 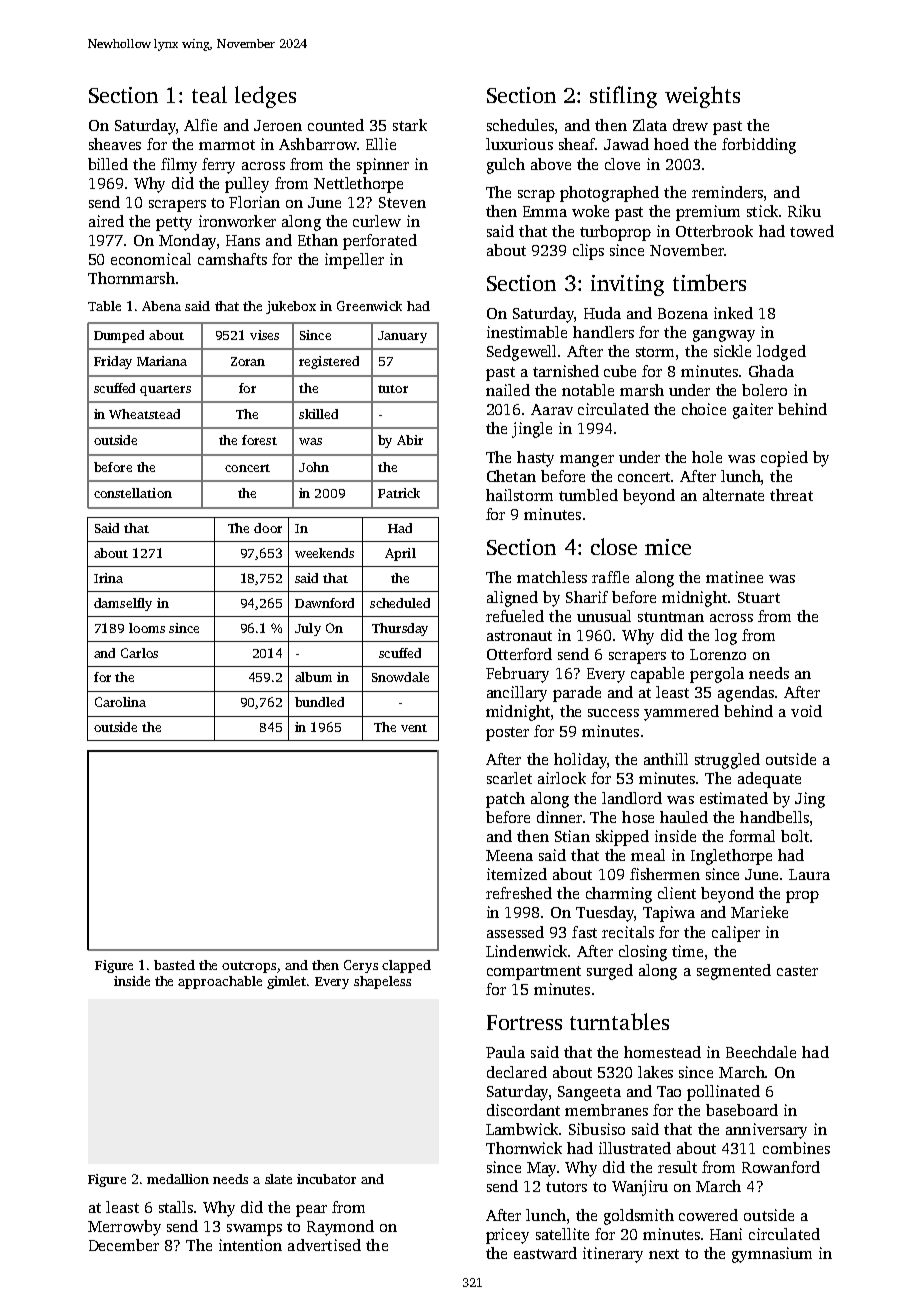 I want to click on Laura, so click(x=809, y=874).
